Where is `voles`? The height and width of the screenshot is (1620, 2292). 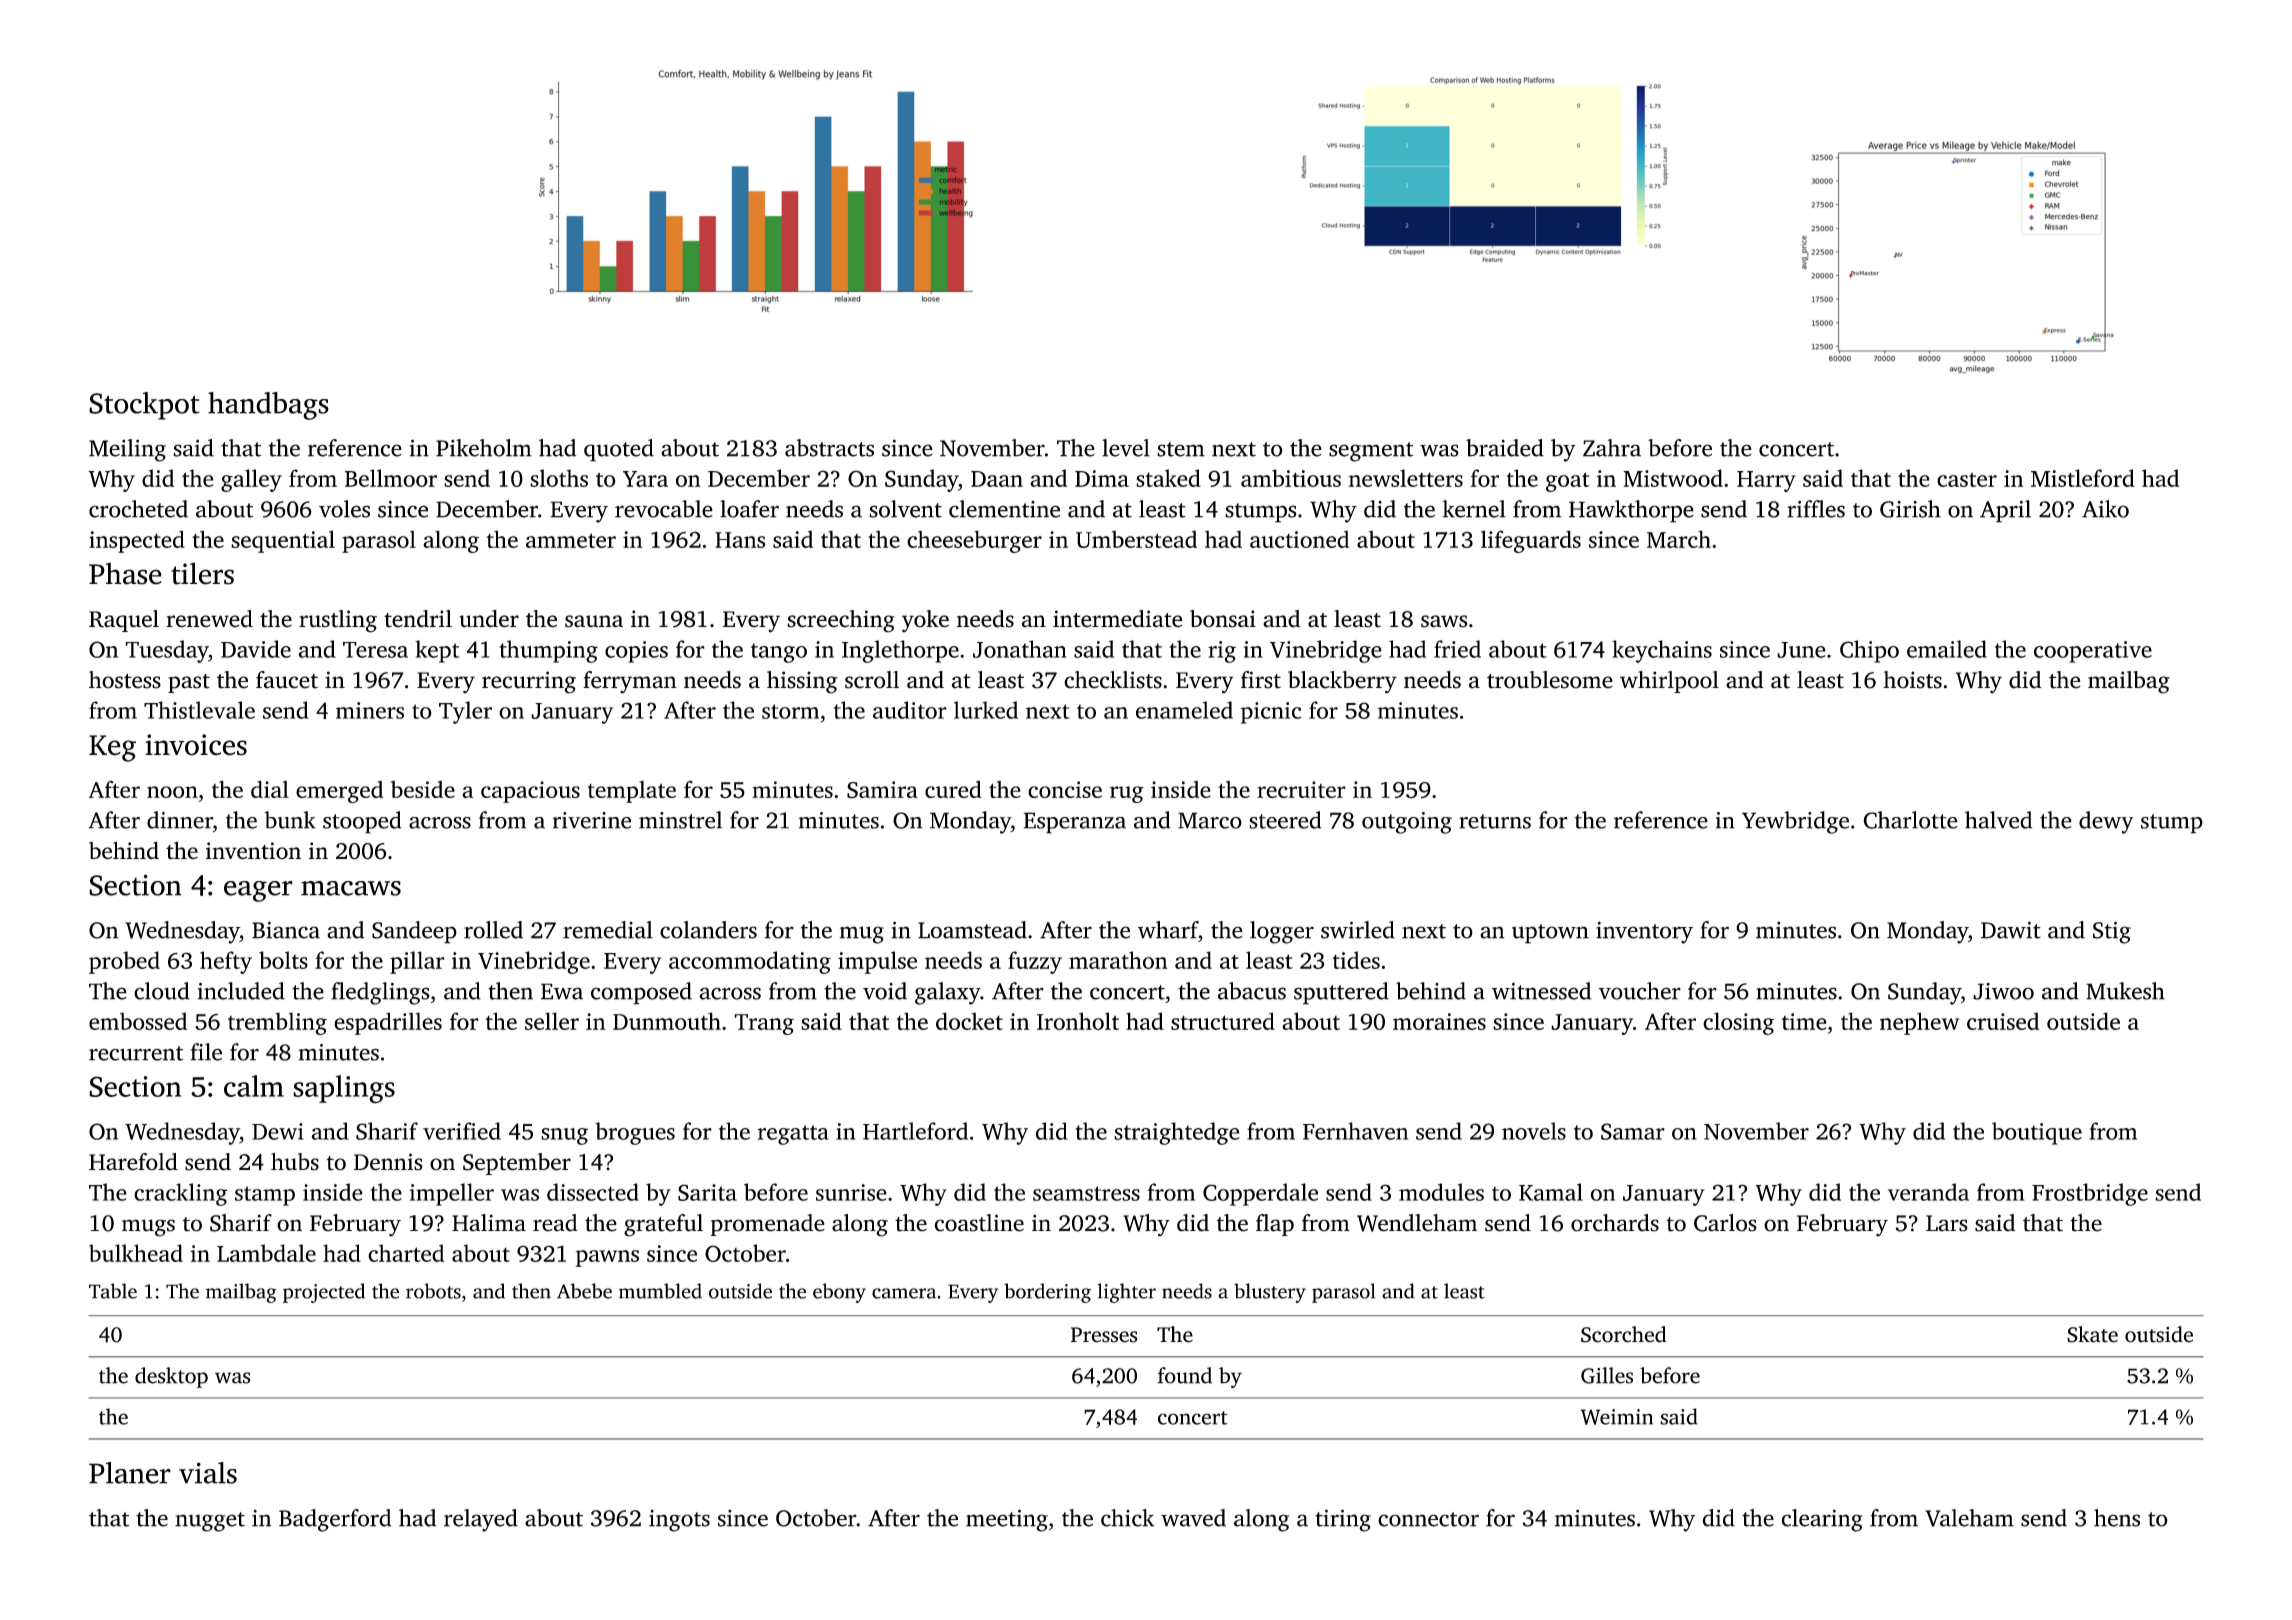 voles is located at coordinates (344, 509).
